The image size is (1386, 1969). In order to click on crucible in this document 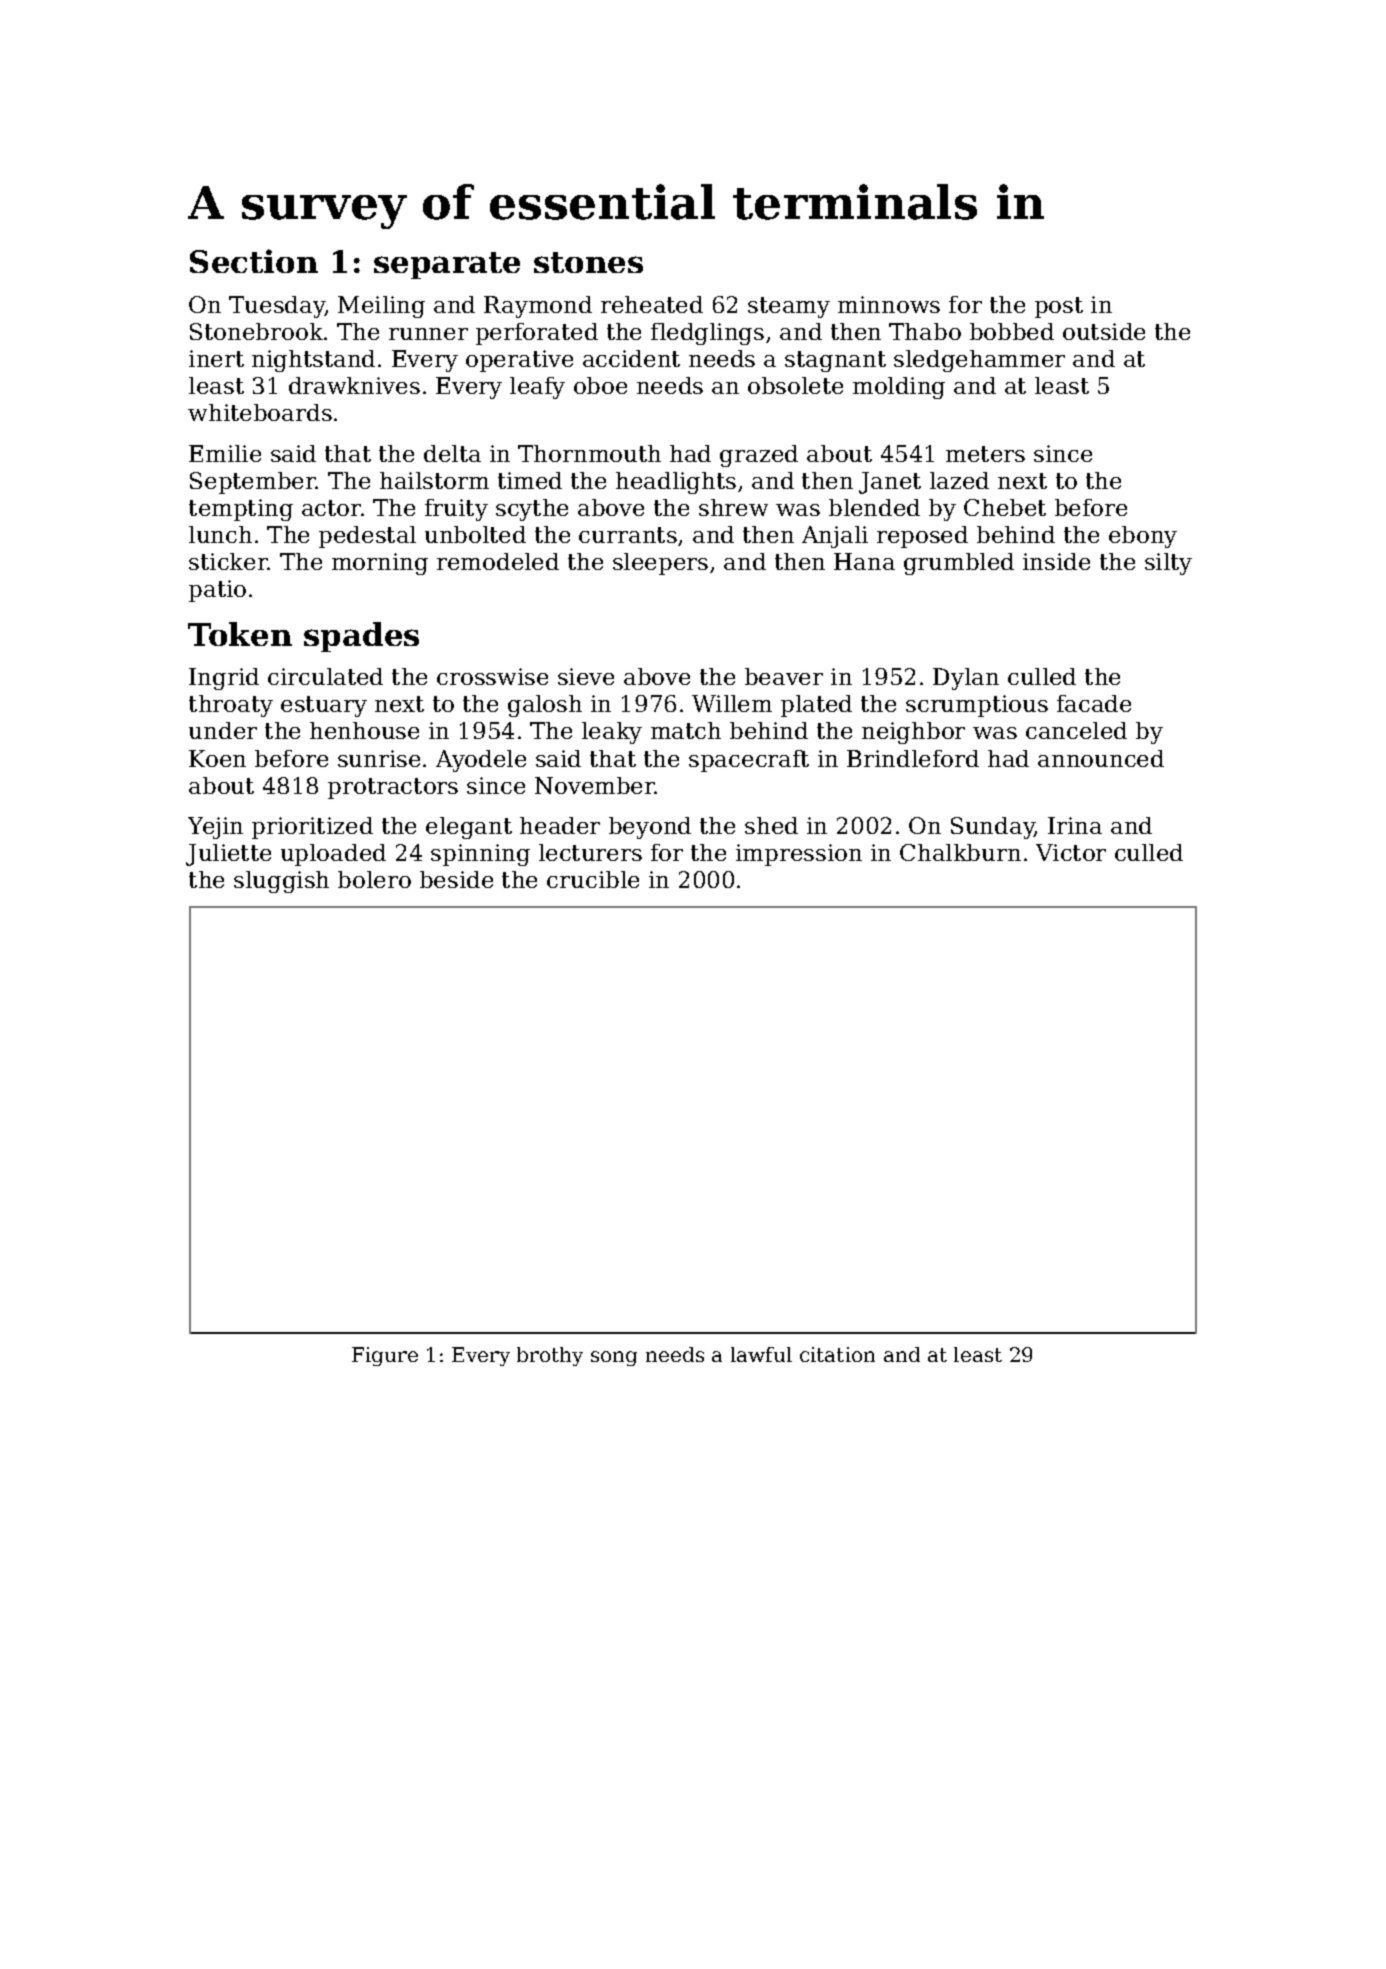, I will do `click(593, 879)`.
